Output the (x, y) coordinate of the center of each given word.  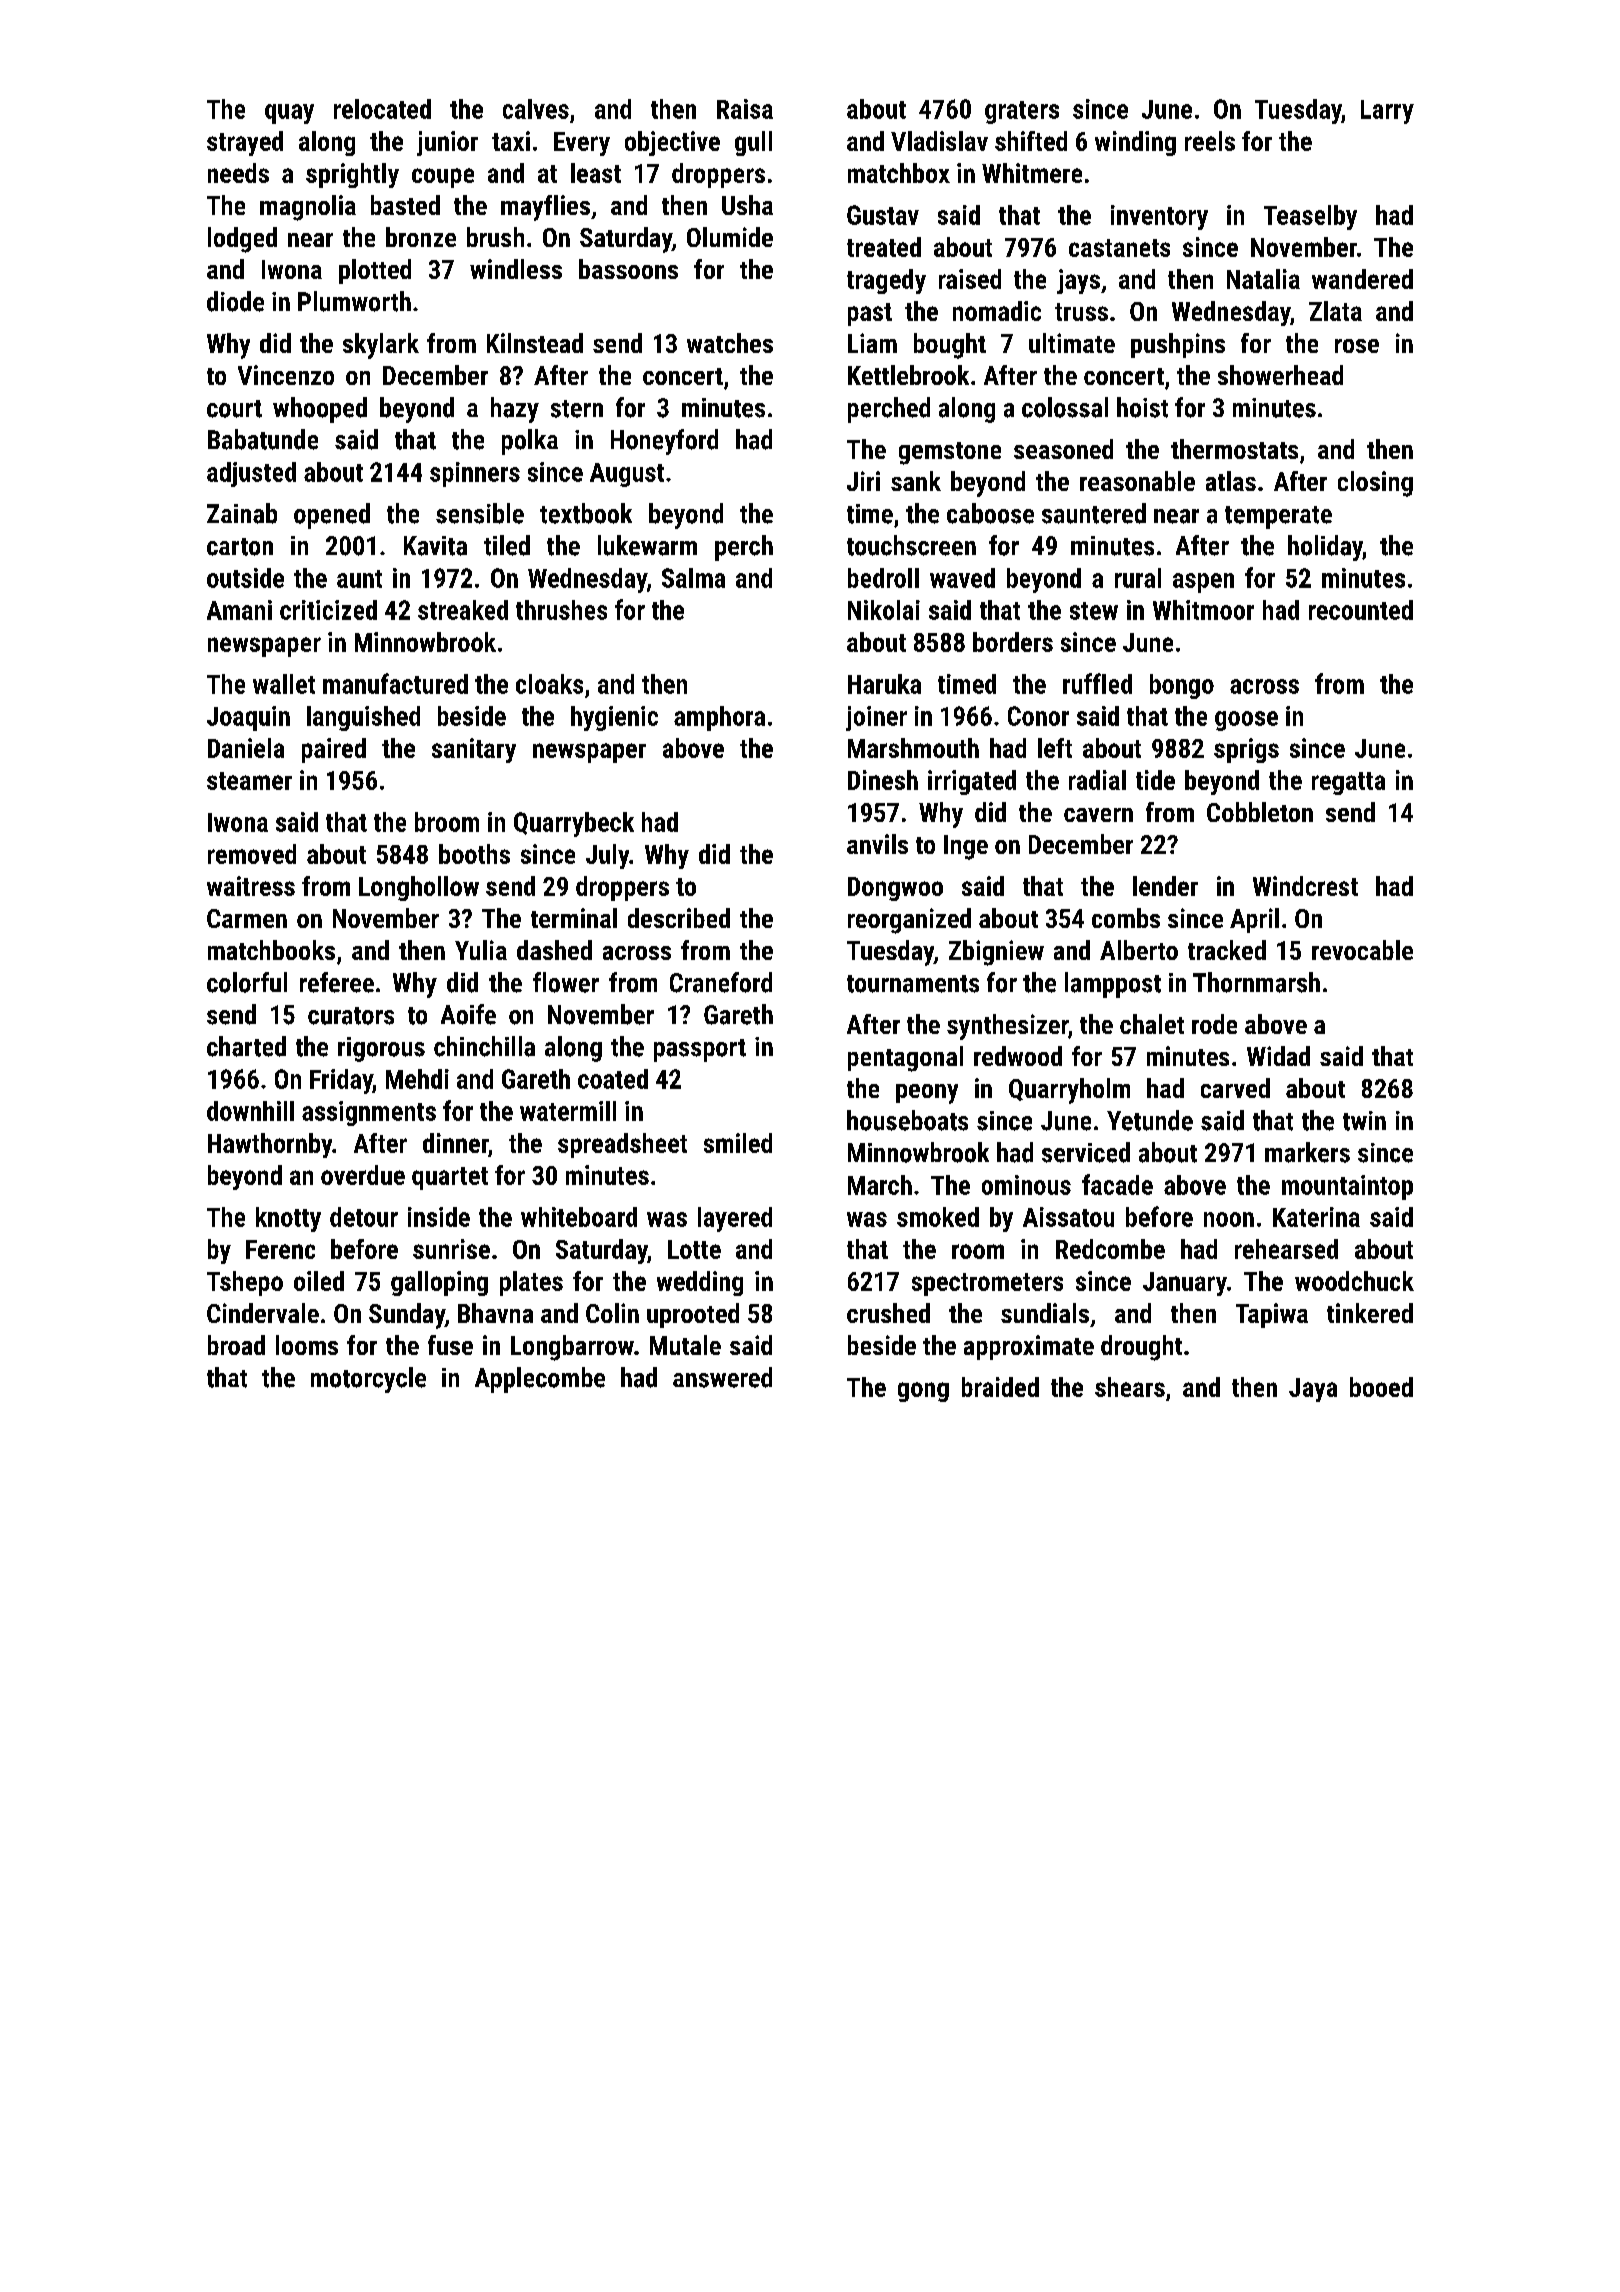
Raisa (745, 109)
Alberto (1139, 950)
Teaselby (1310, 217)
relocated (382, 109)
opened (332, 516)
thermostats (1234, 449)
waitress (251, 886)
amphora (719, 718)
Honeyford (664, 442)
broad (236, 1345)
